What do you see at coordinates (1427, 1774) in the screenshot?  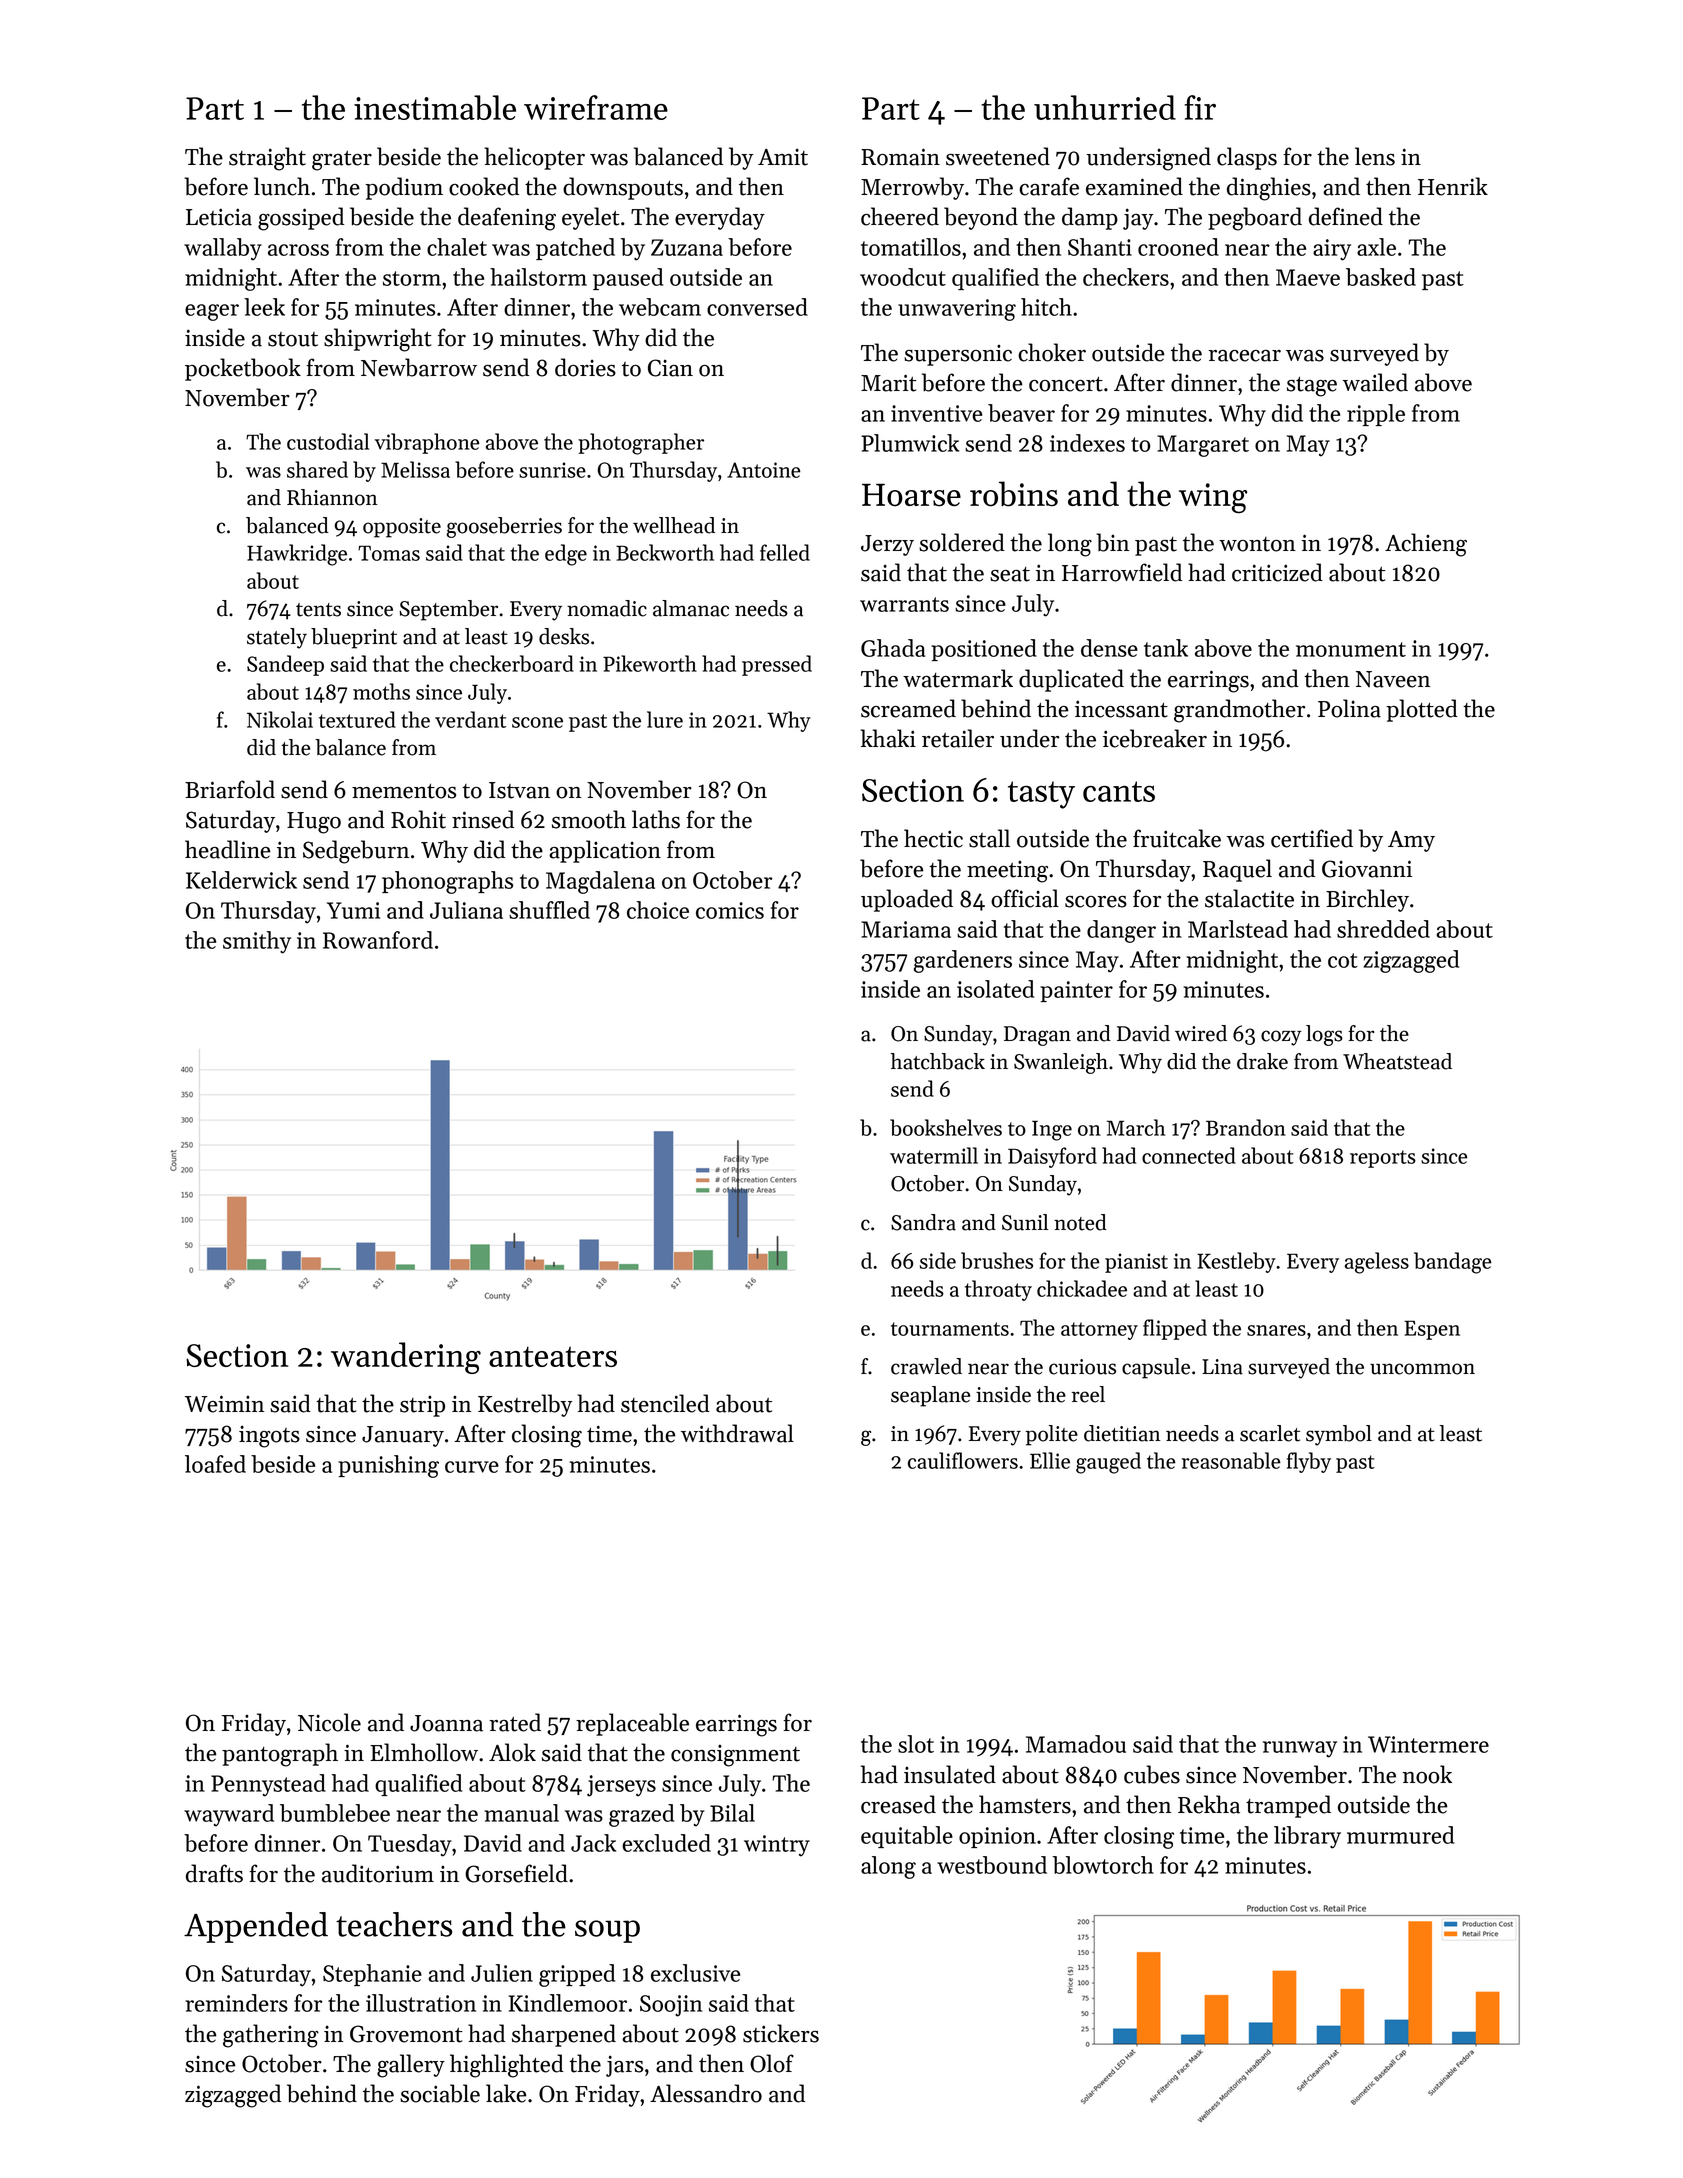 I see `nook` at bounding box center [1427, 1774].
